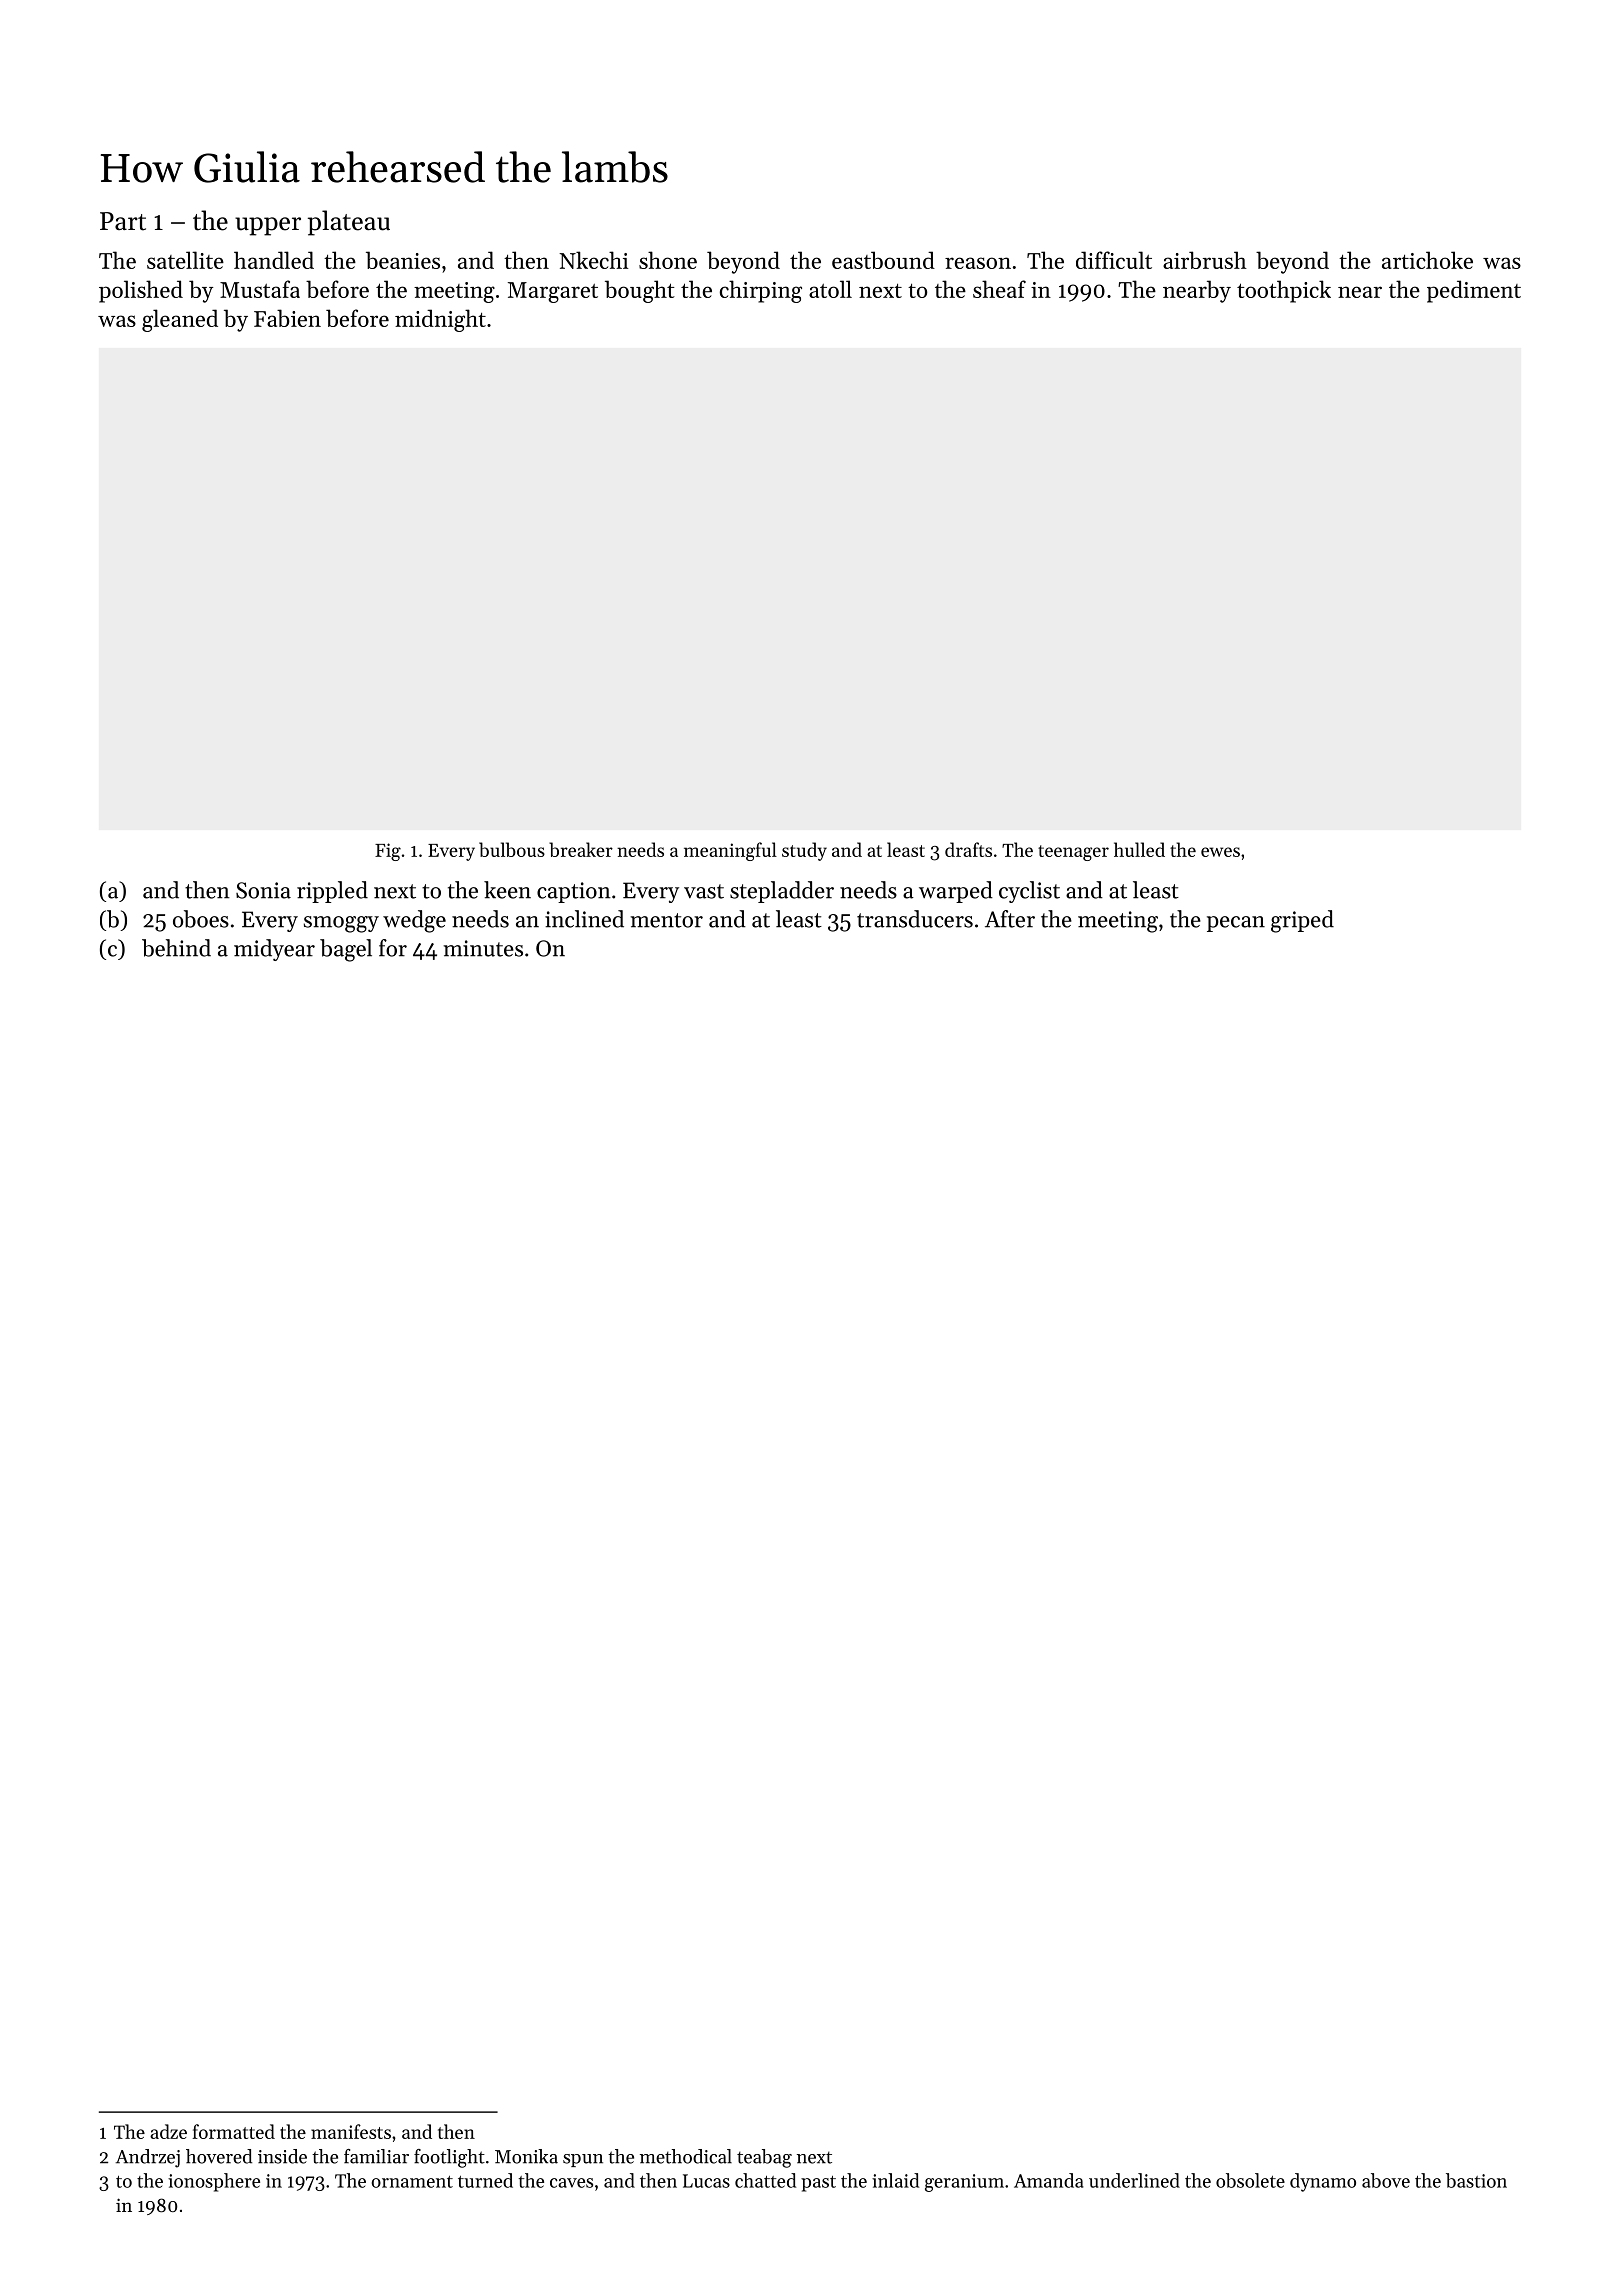  Describe the element at coordinates (180, 320) in the screenshot. I see `gleaned` at that location.
